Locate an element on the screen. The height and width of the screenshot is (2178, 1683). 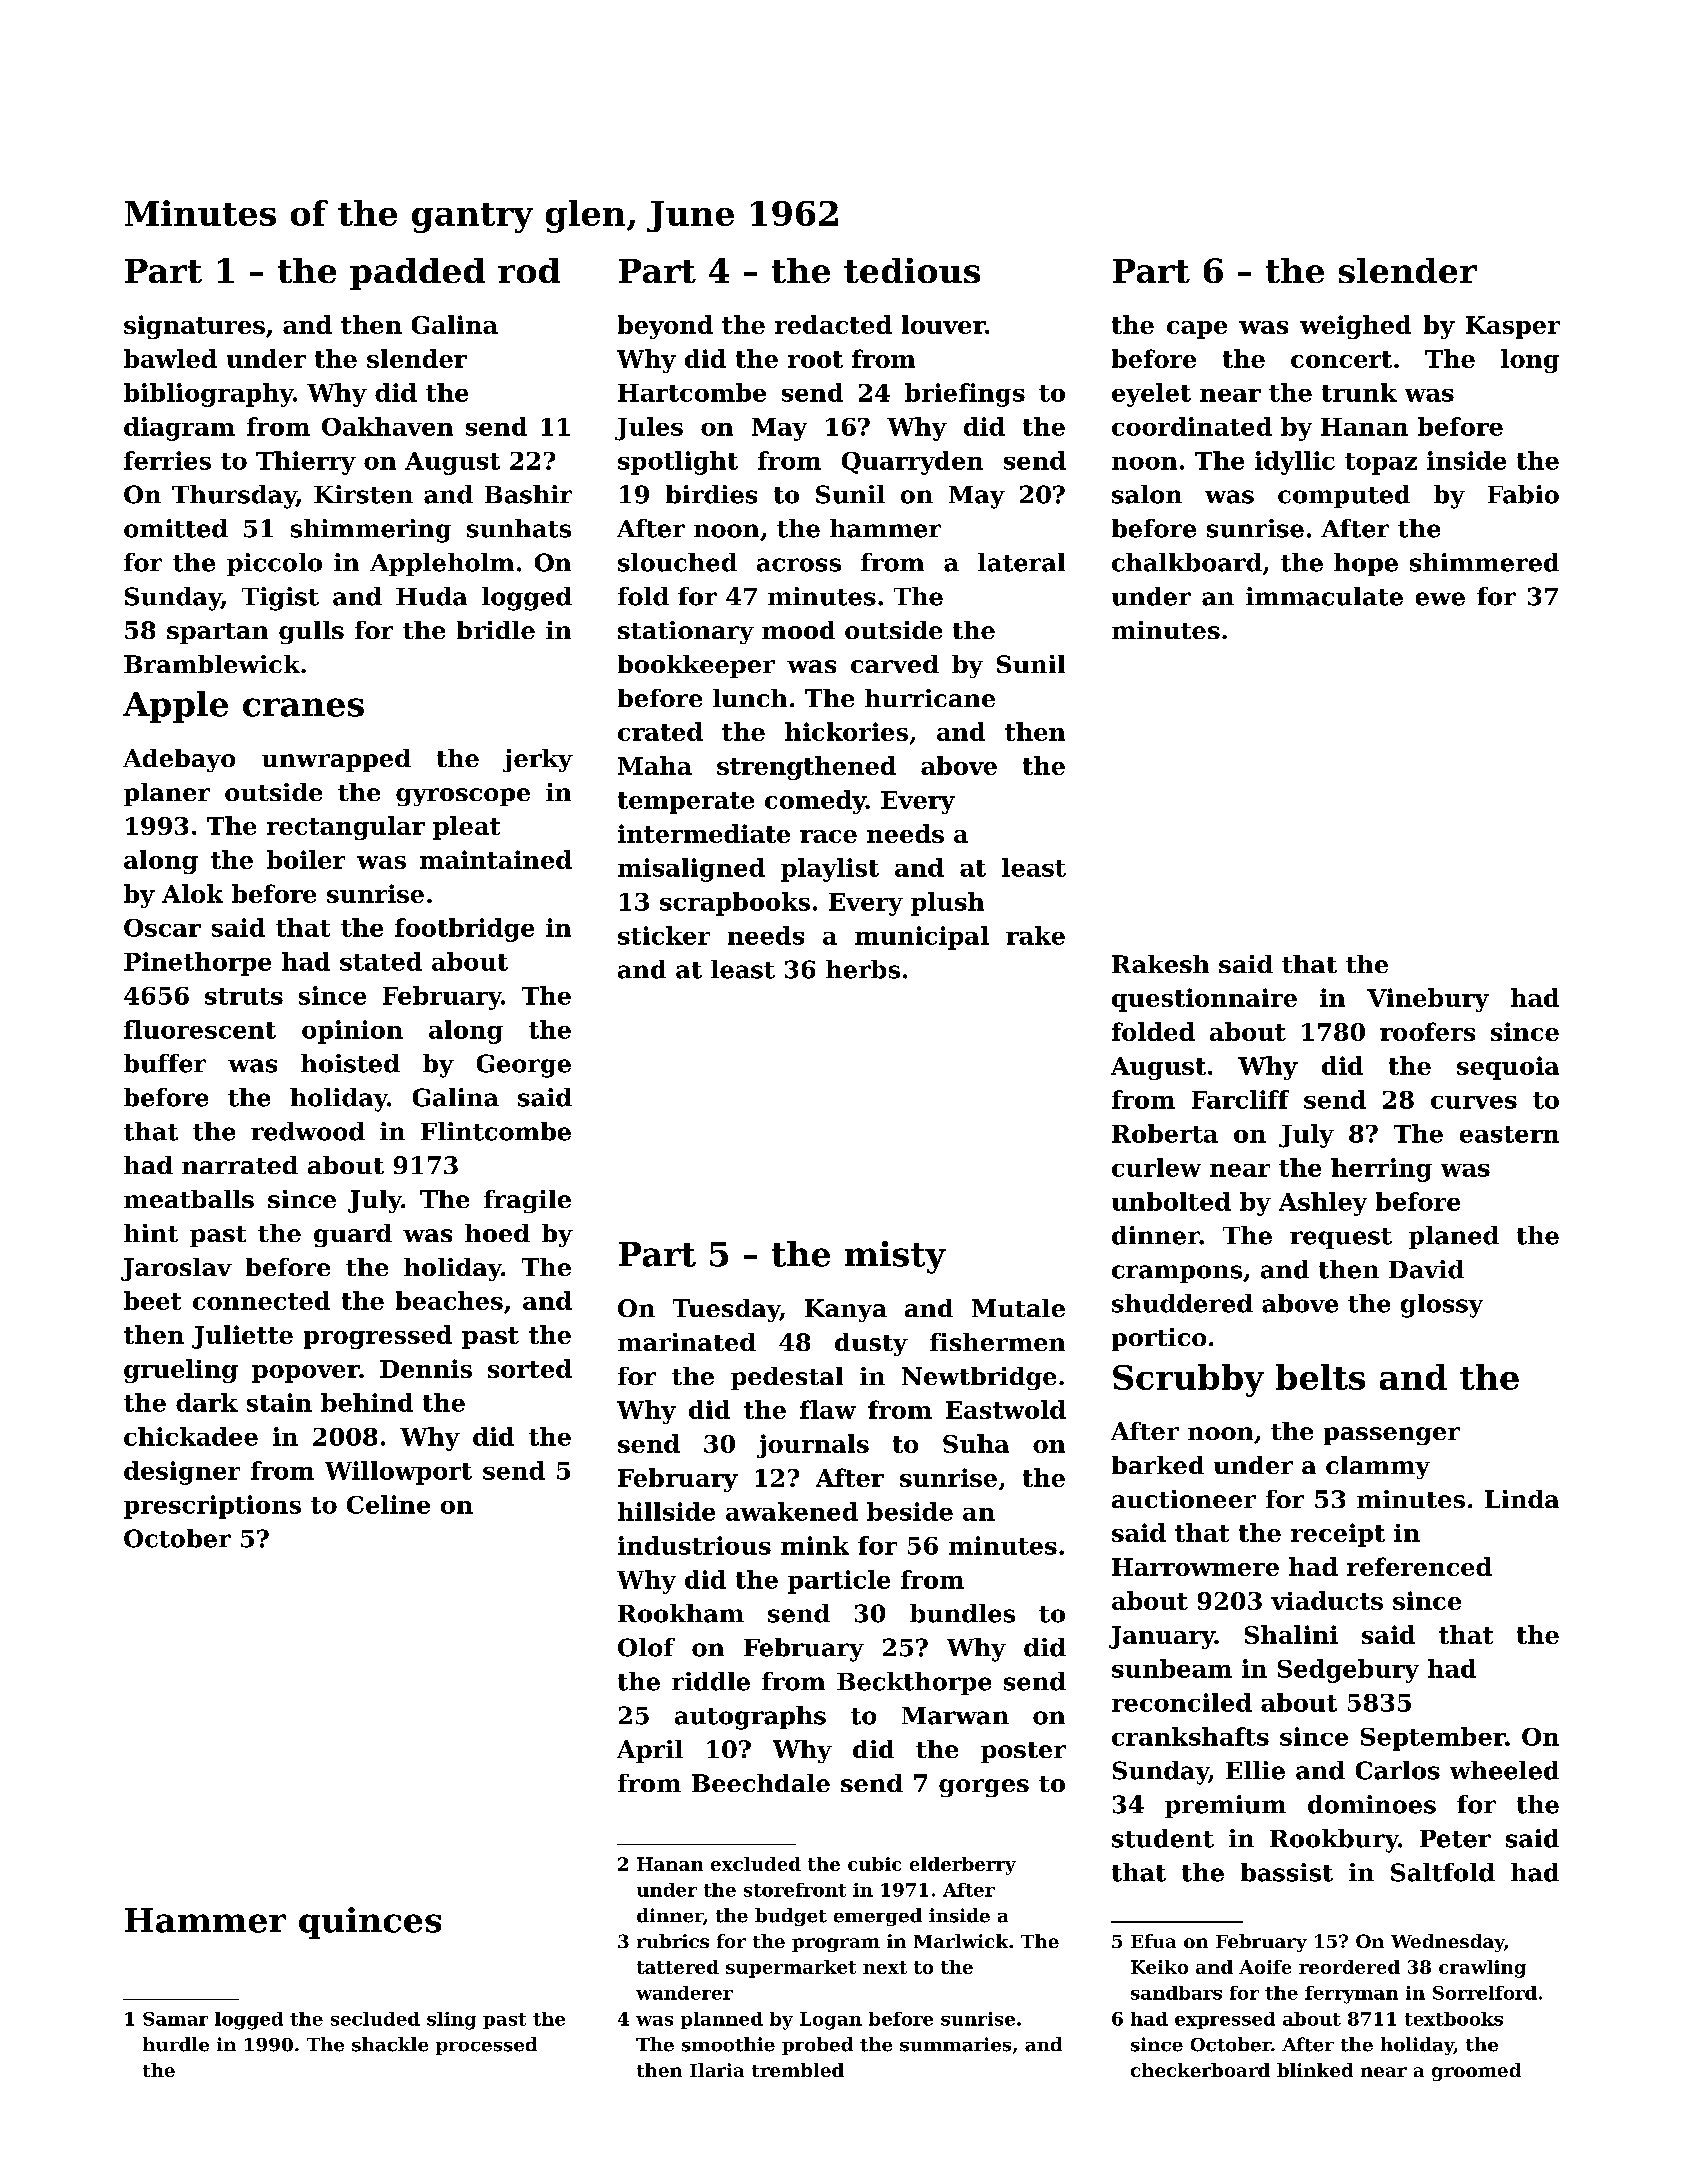
fragile is located at coordinates (527, 1201).
